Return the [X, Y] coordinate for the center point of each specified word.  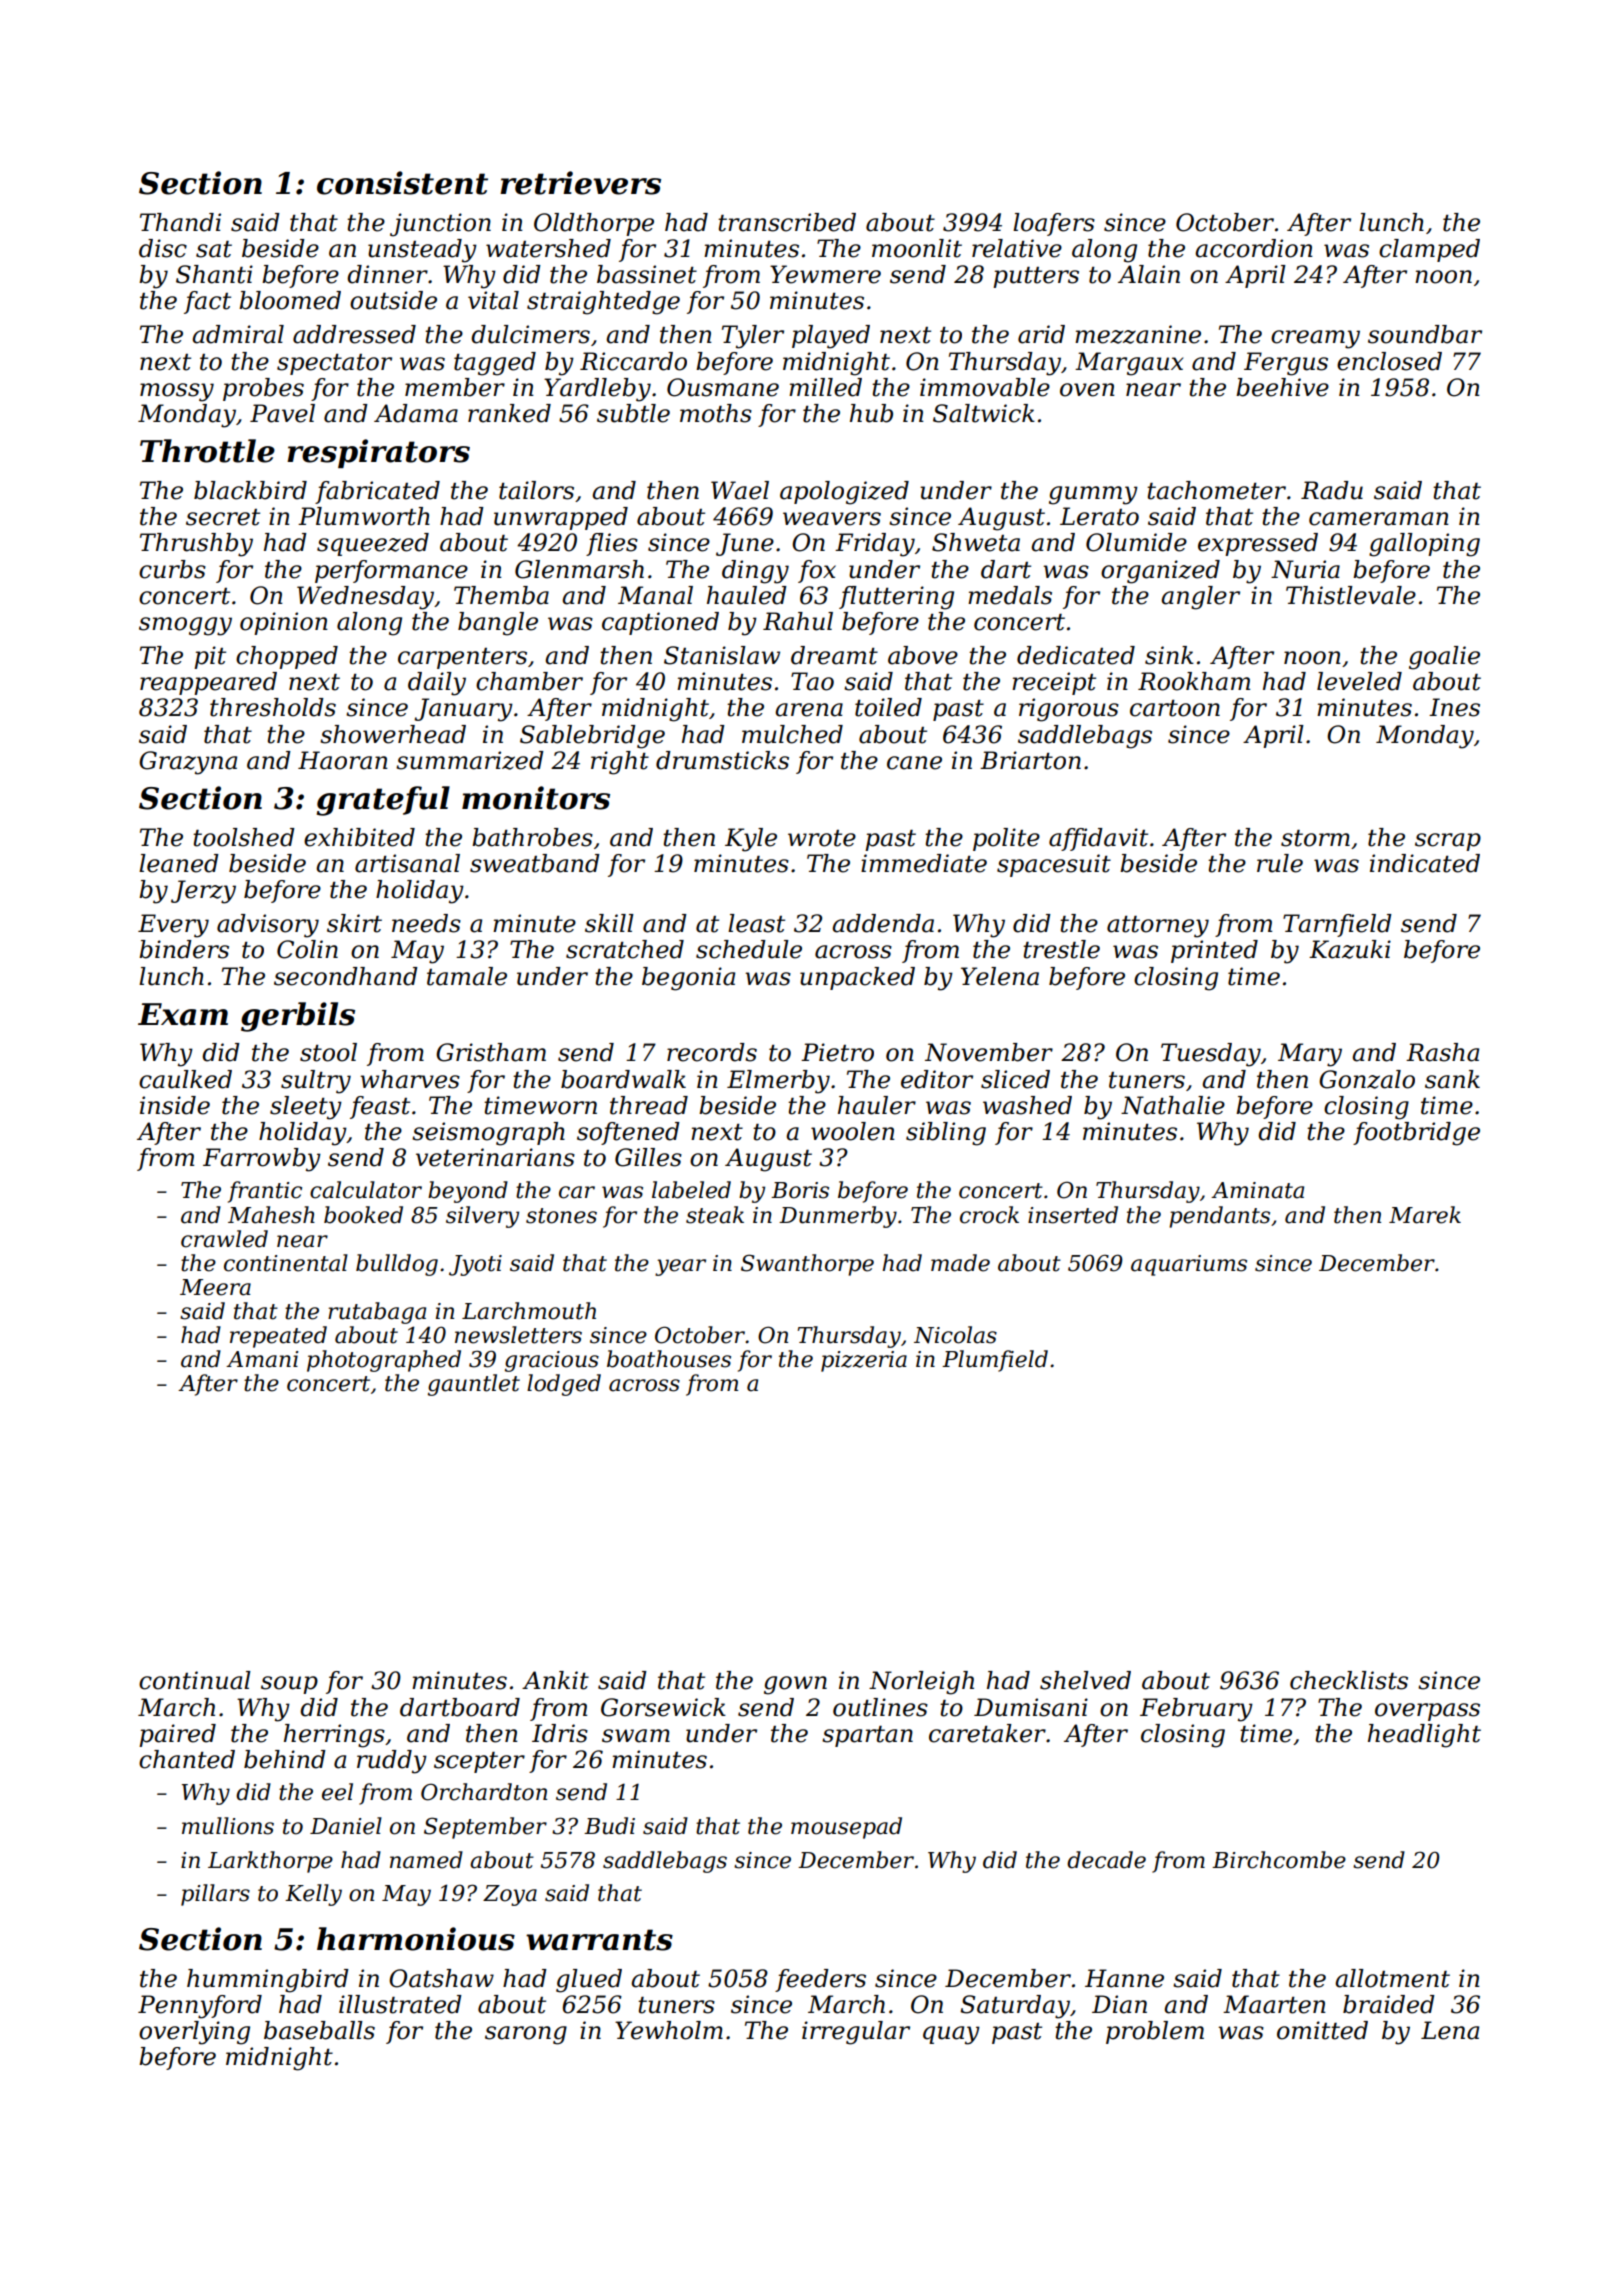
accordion [1254, 248]
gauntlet [474, 1385]
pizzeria [864, 1361]
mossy [177, 392]
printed [1214, 951]
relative [1017, 248]
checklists [1349, 1680]
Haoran [343, 760]
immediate [924, 863]
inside [175, 1105]
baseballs [319, 2030]
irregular [856, 2033]
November [989, 1052]
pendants [1219, 1217]
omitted [1322, 2030]
